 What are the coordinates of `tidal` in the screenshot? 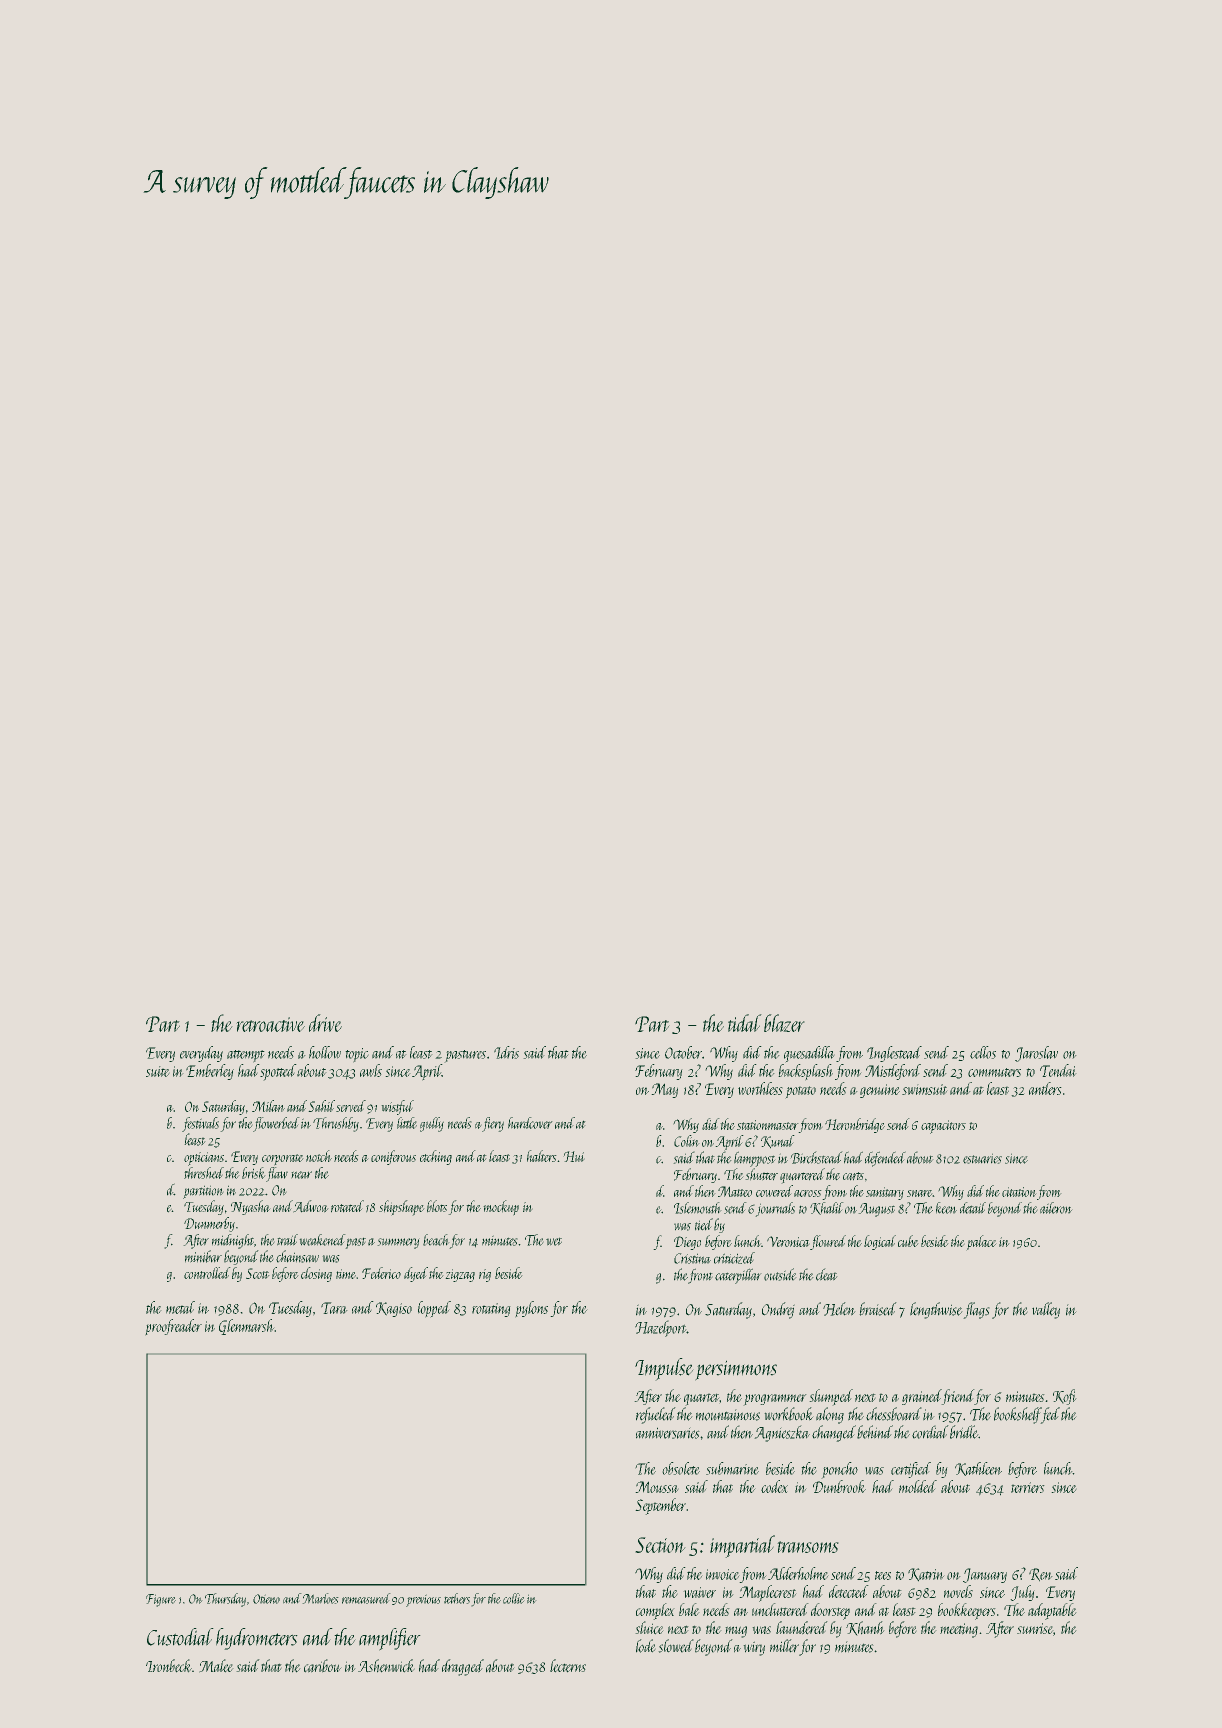 It's located at (744, 1023).
